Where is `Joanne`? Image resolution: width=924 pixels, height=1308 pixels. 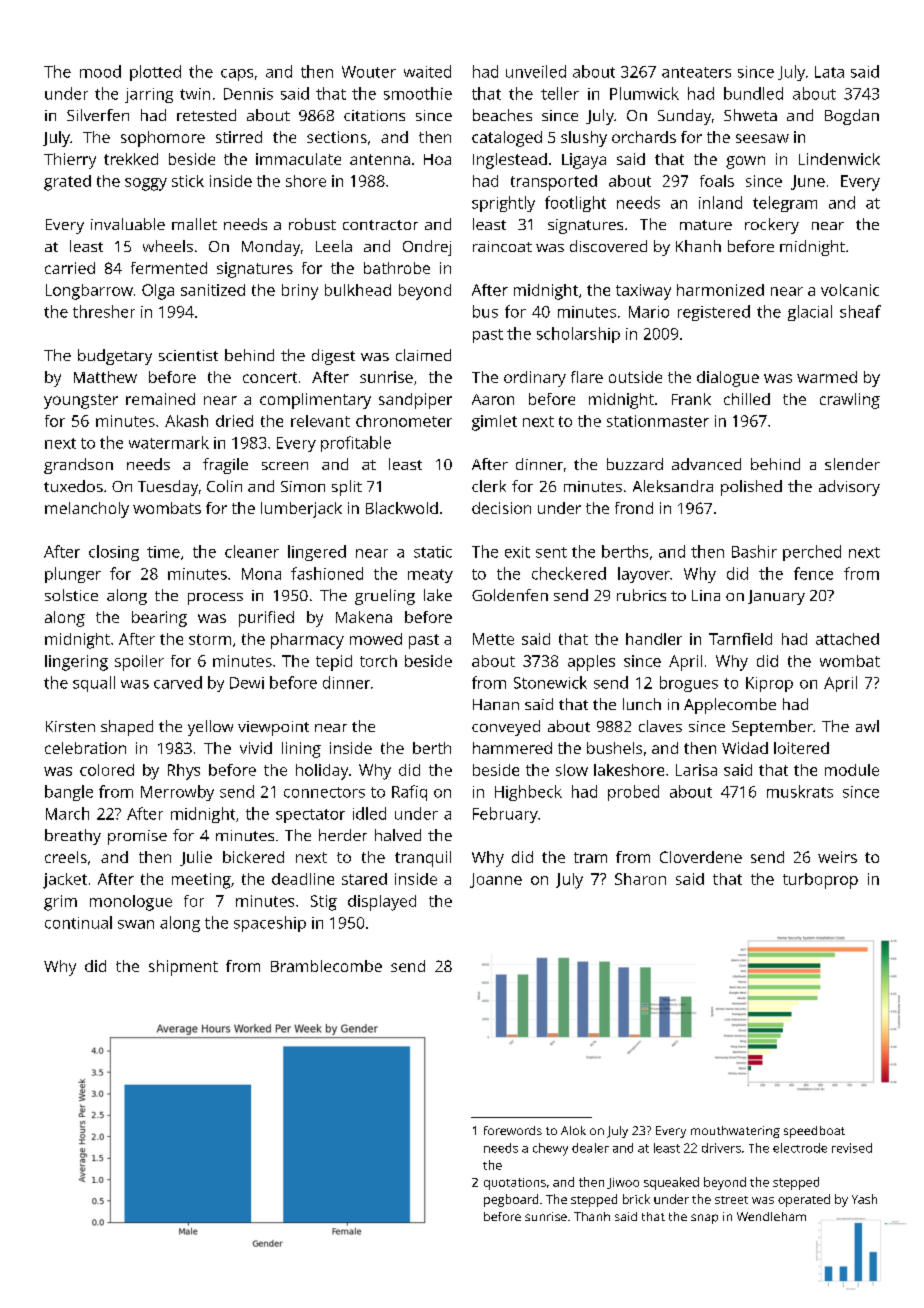 Joanne is located at coordinates (496, 880).
